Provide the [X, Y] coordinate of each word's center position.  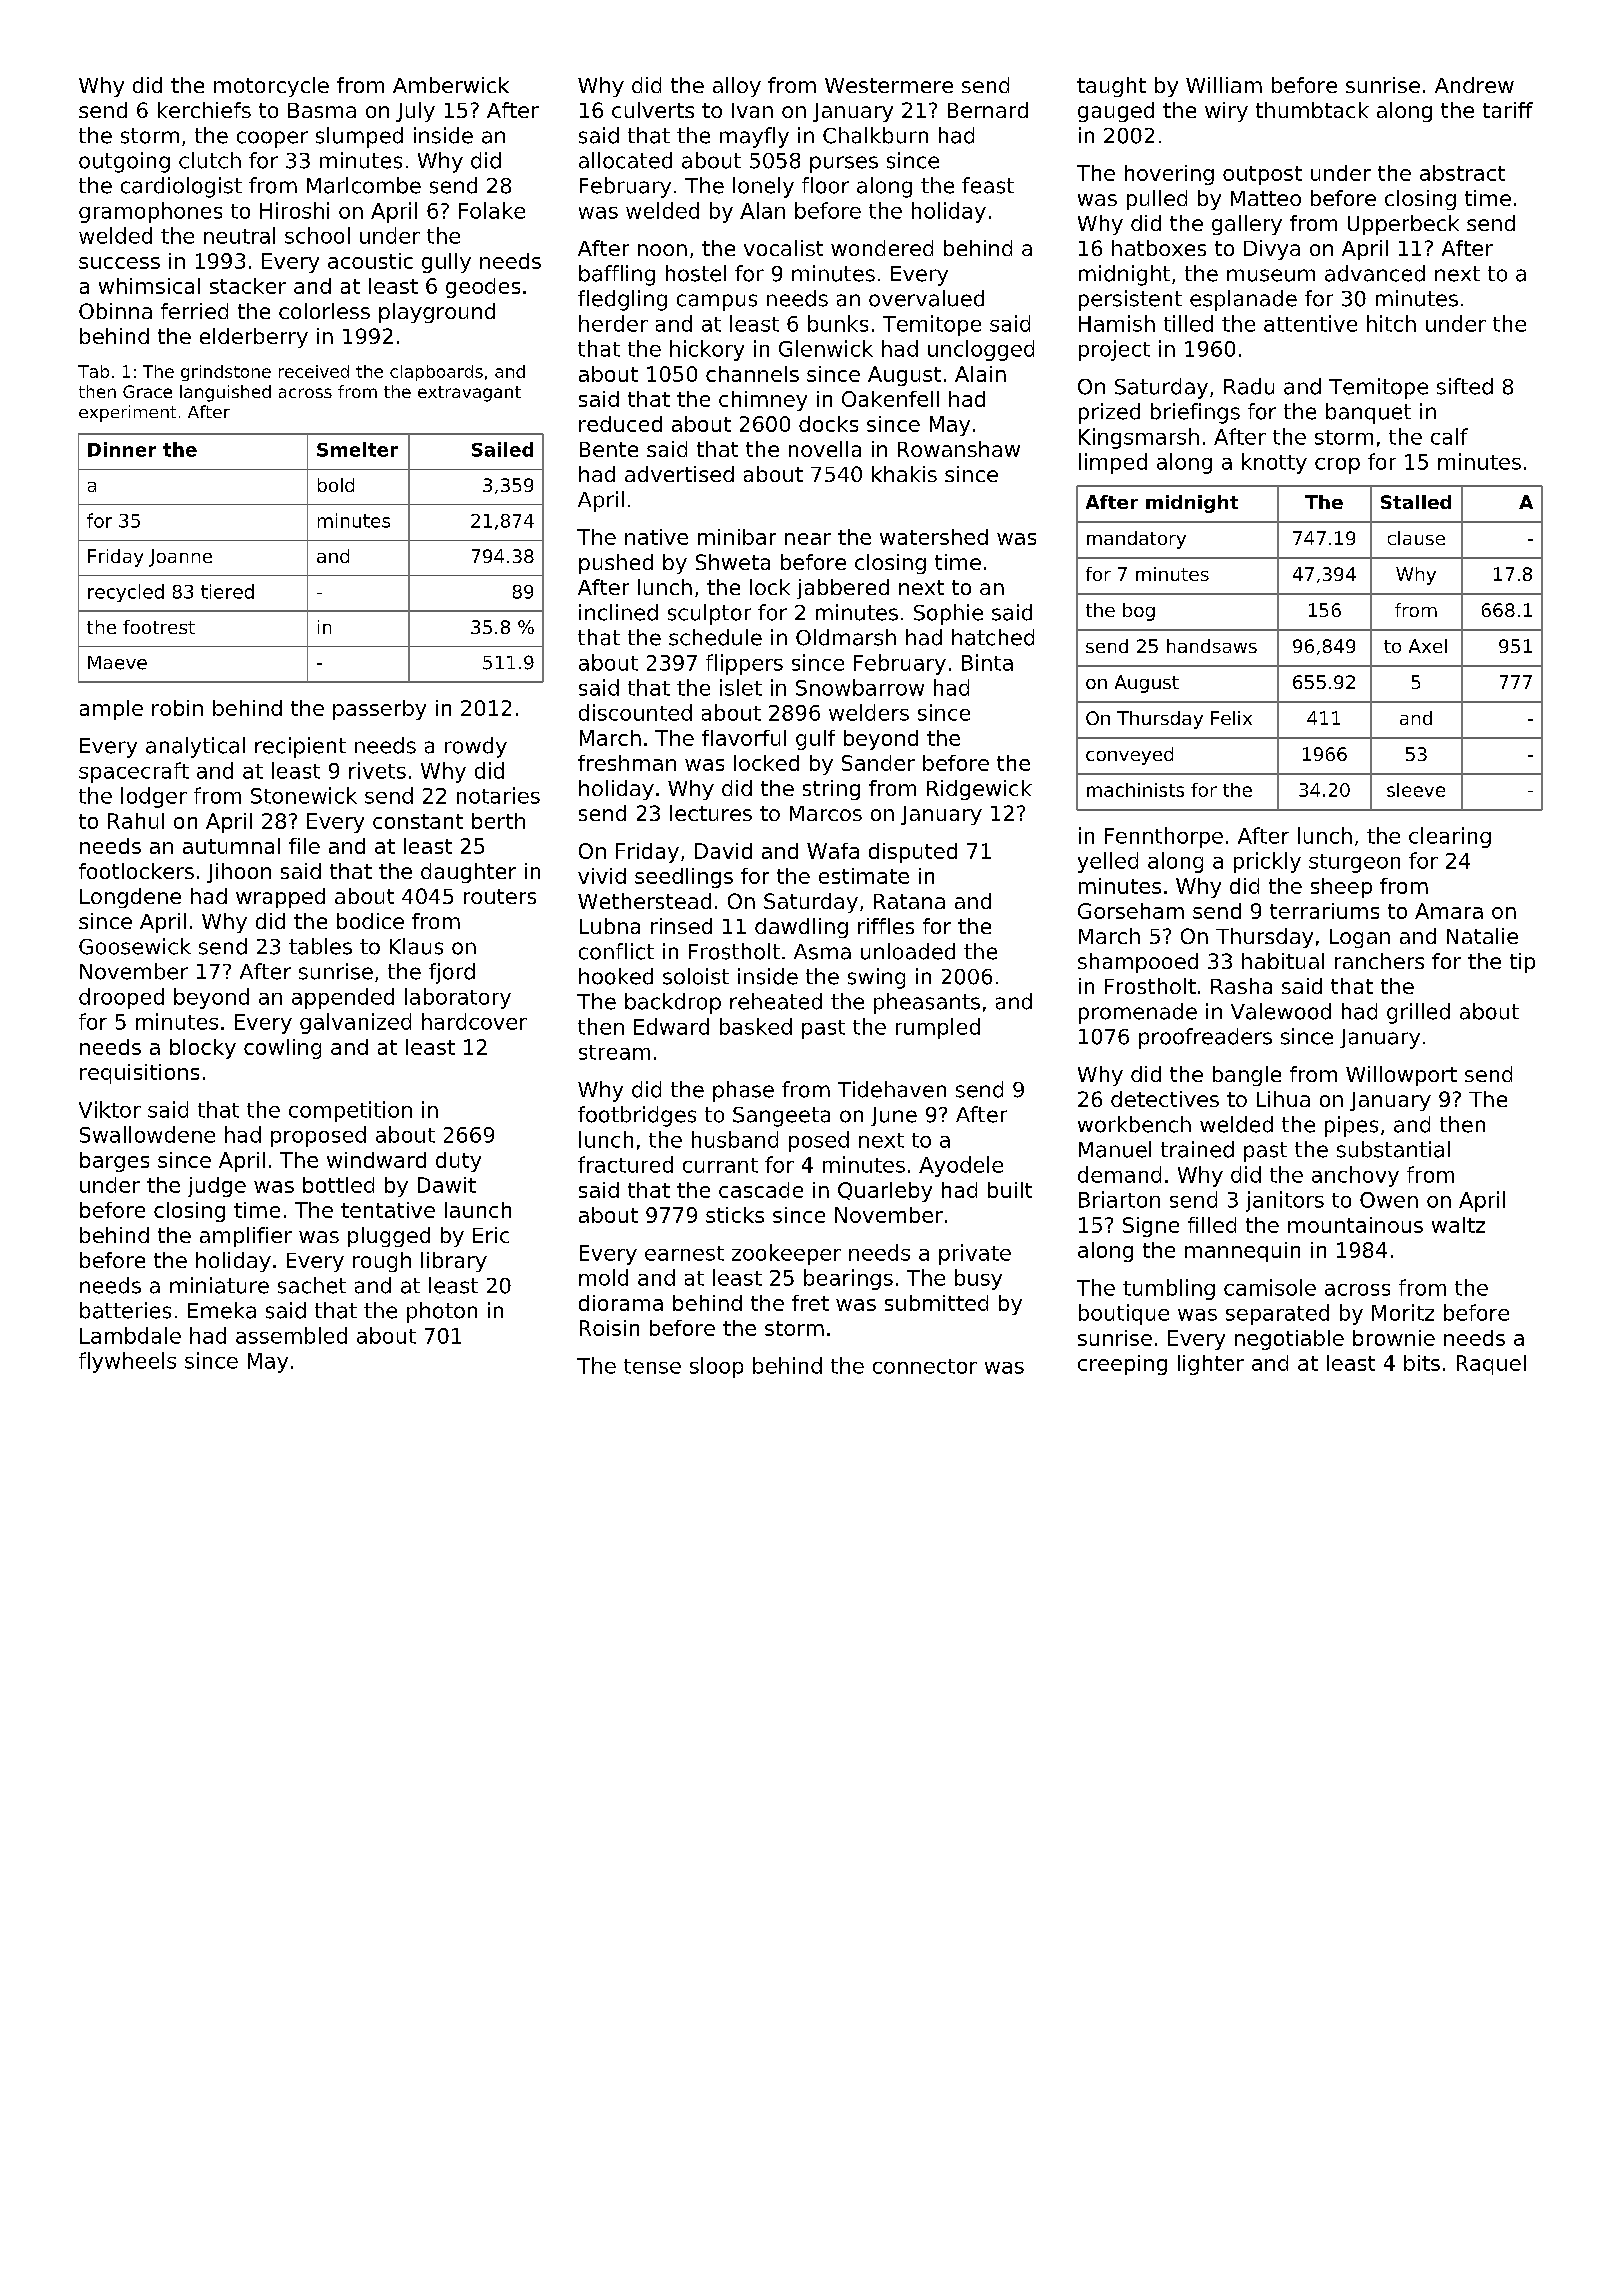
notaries [498, 795]
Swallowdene [147, 1134]
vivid [602, 876]
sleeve [1416, 790]
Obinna [115, 311]
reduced [620, 424]
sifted [1465, 386]
